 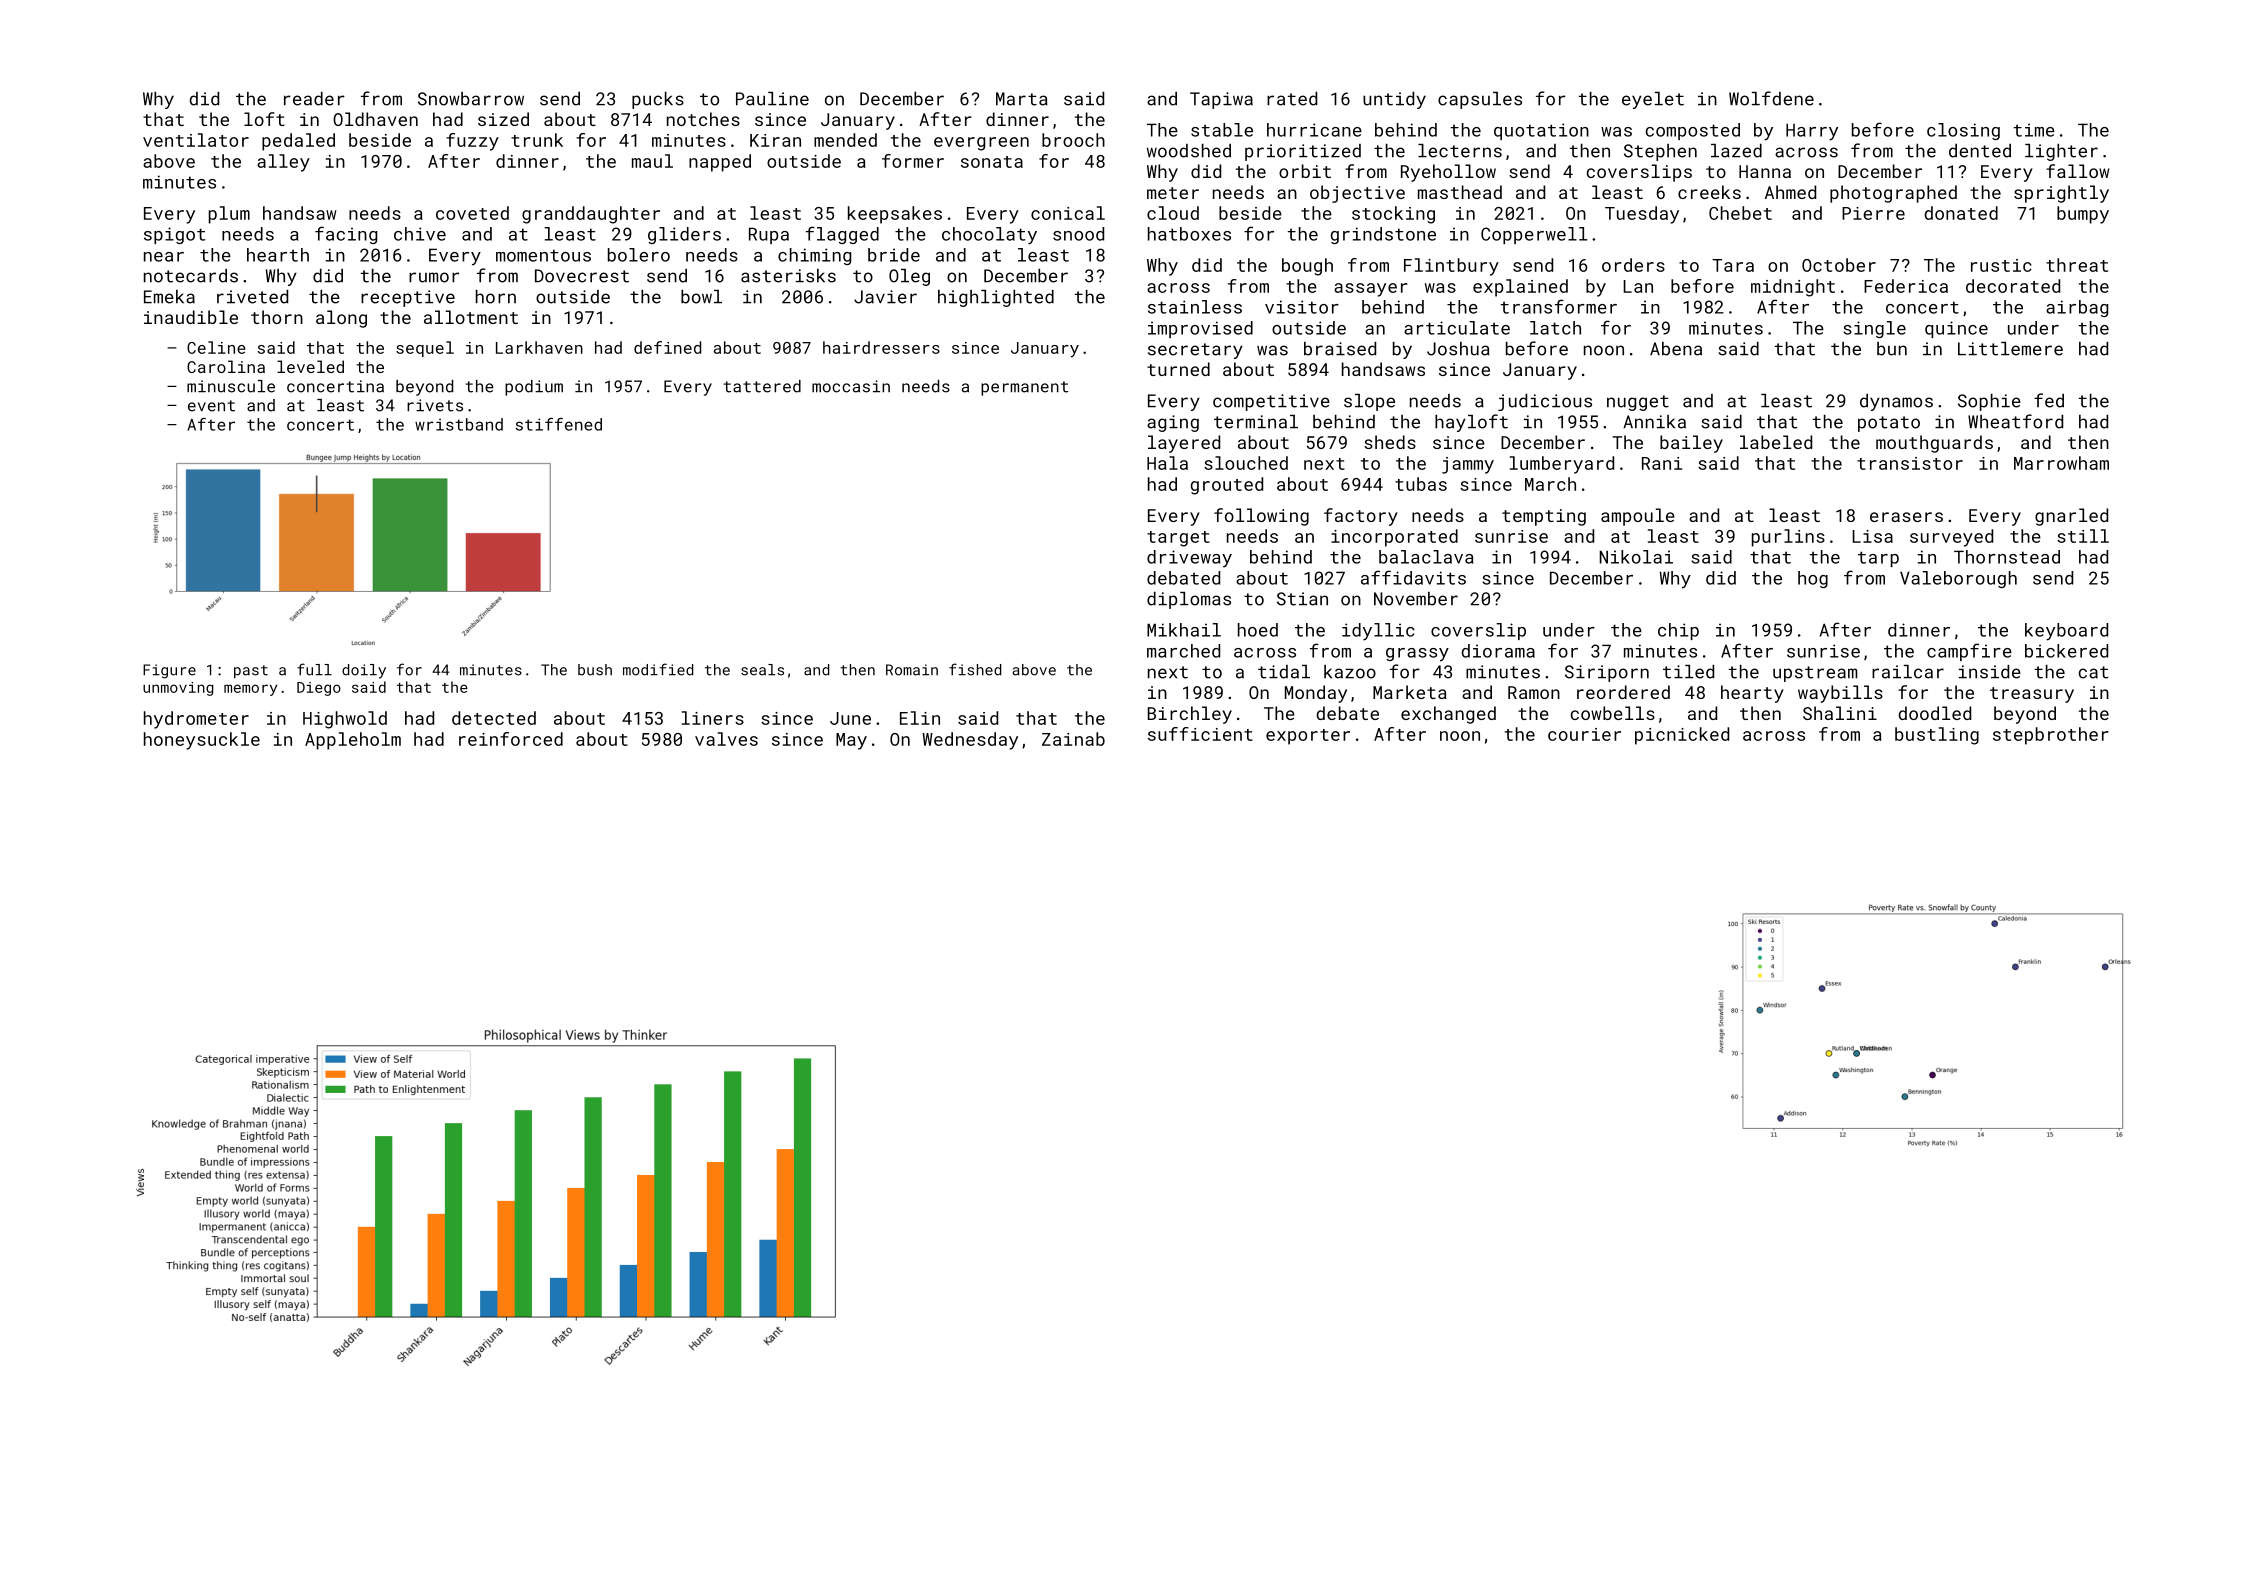 What do you see at coordinates (1394, 100) in the screenshot?
I see `untidy` at bounding box center [1394, 100].
